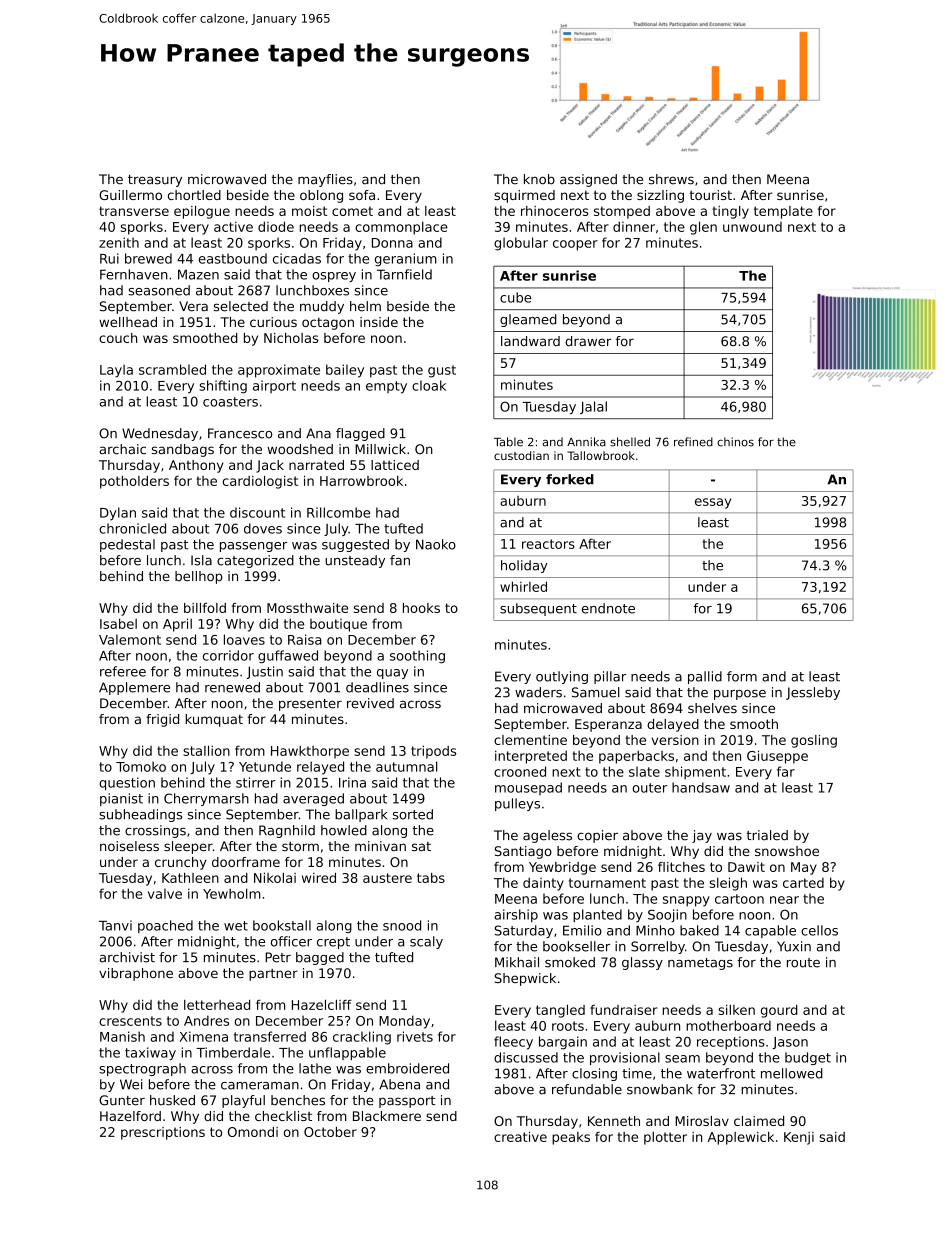 The image size is (952, 1233). What do you see at coordinates (283, 1116) in the screenshot?
I see `checklist` at bounding box center [283, 1116].
